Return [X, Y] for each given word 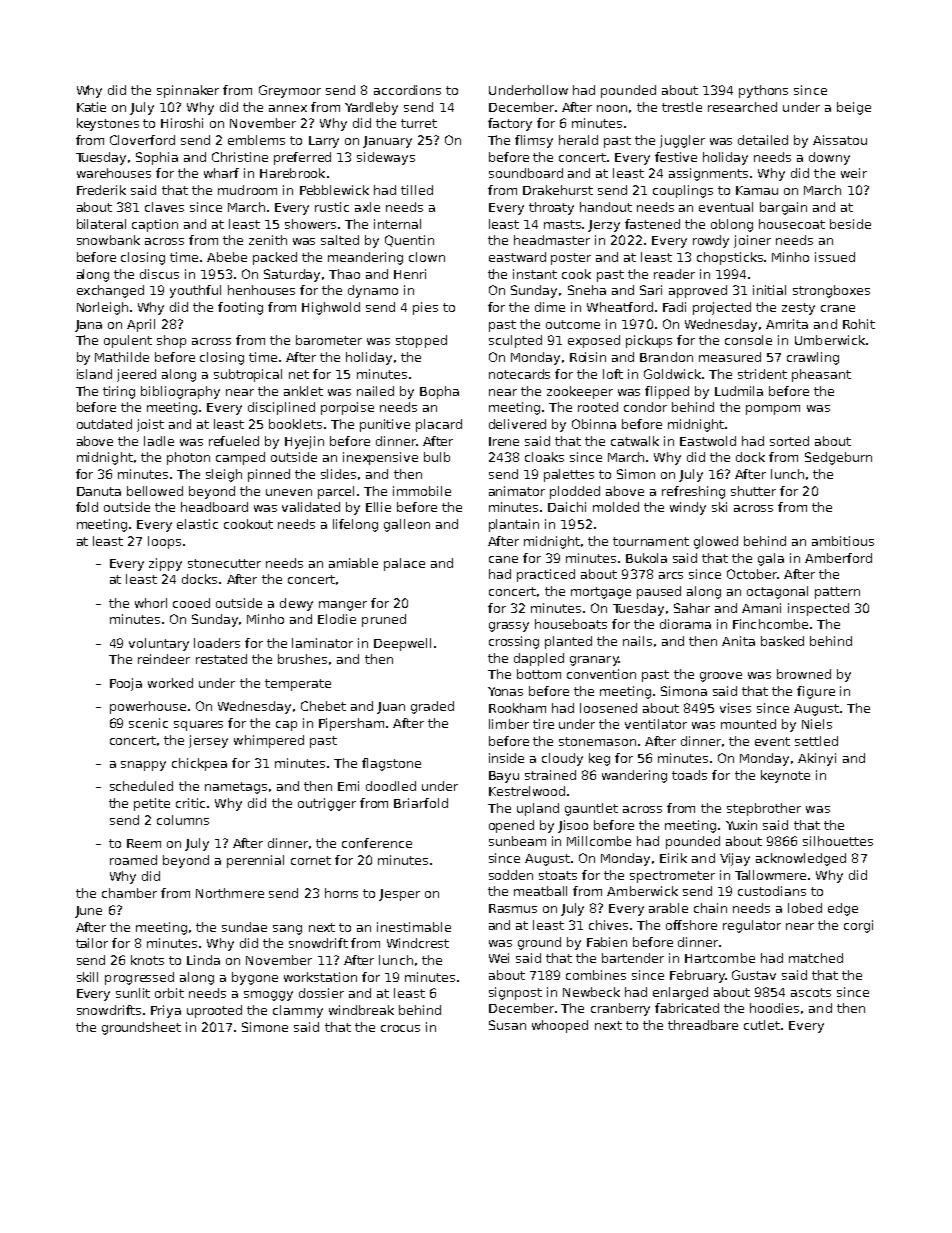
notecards [519, 374]
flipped [667, 392]
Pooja [126, 684]
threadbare [703, 1025]
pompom [773, 410]
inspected [818, 609]
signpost [515, 993]
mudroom [247, 190]
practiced [546, 575]
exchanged [110, 291]
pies [425, 308]
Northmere [230, 893]
